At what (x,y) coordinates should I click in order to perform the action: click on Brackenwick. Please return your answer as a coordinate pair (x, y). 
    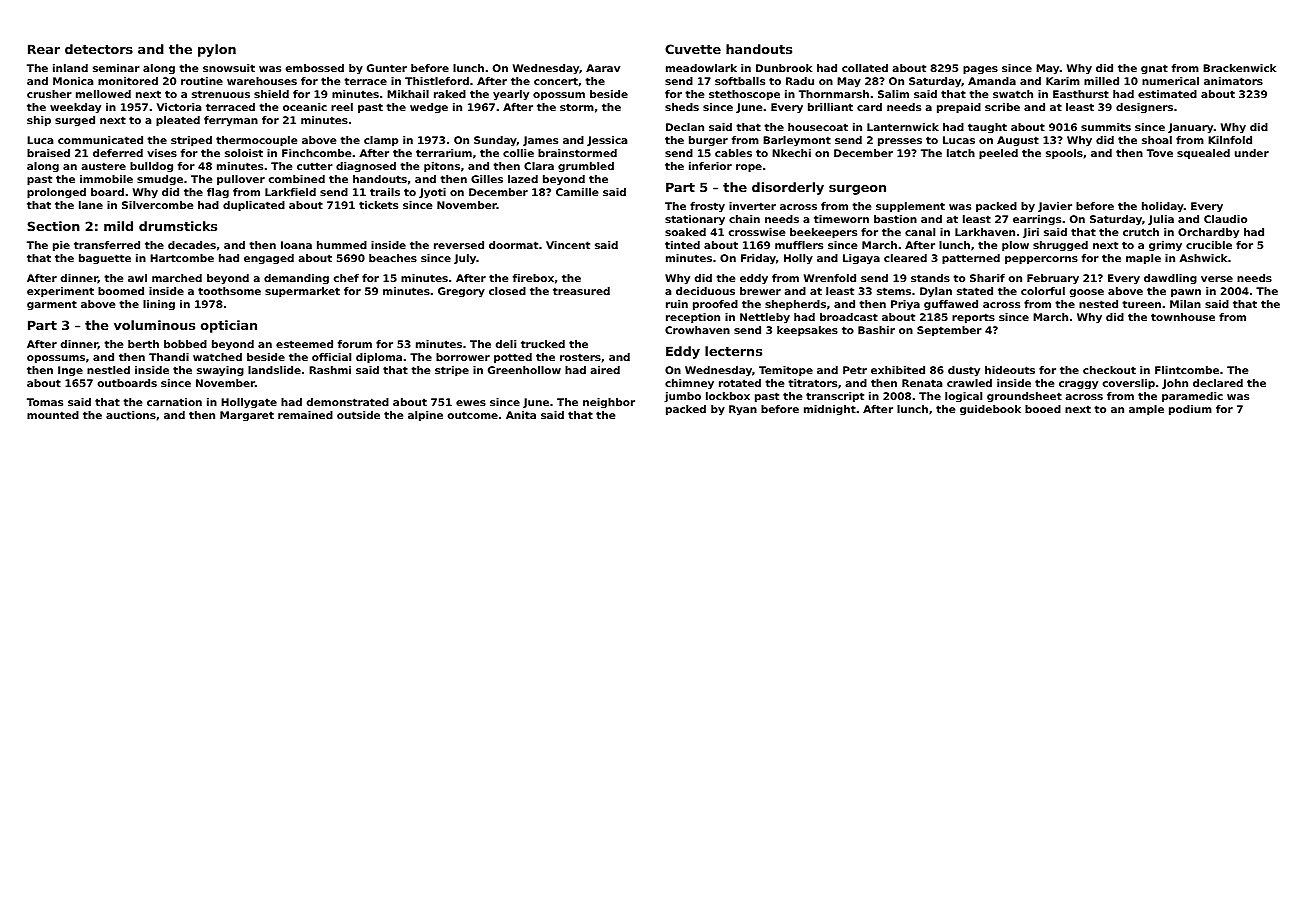
    Looking at the image, I should click on (1239, 68).
